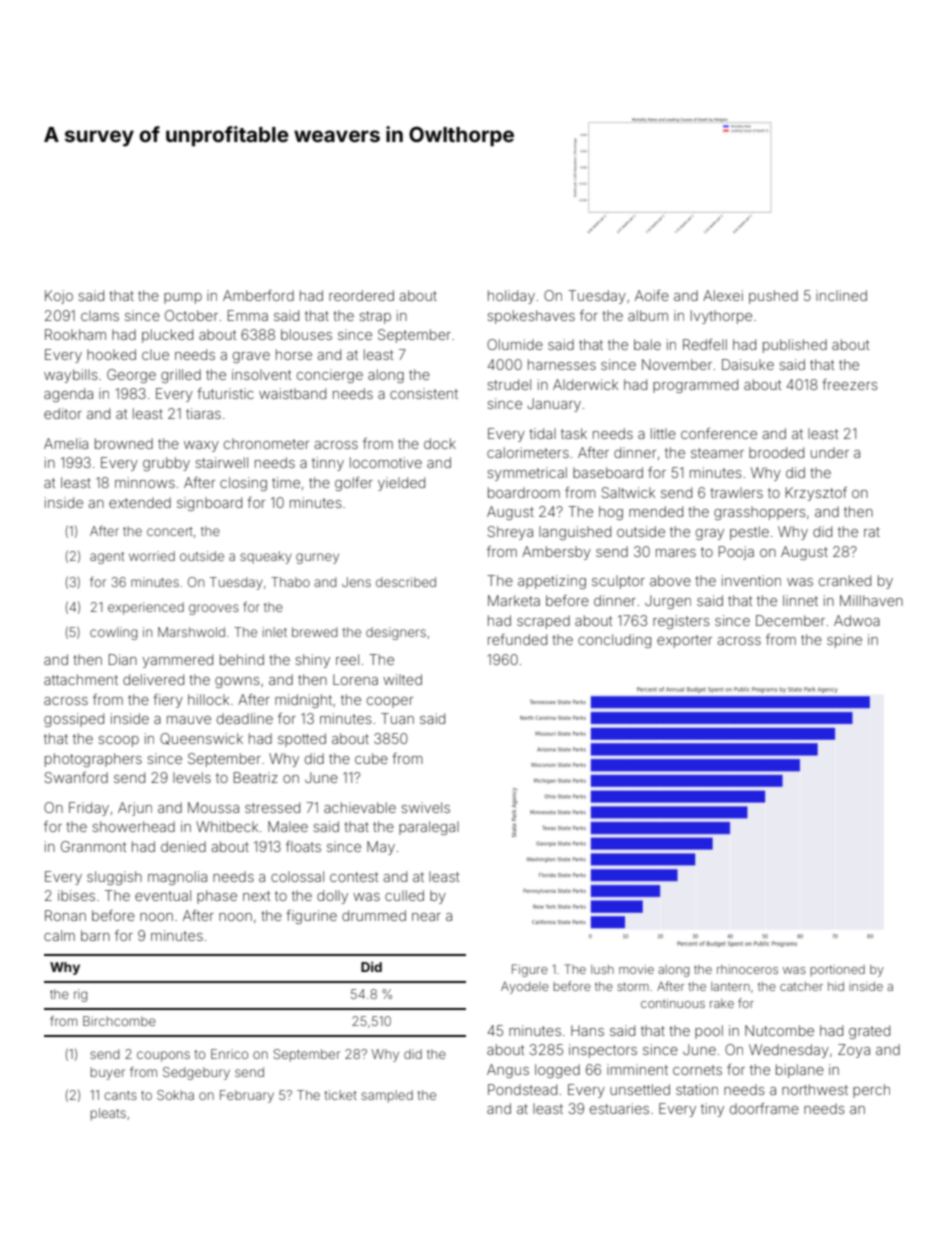  Describe the element at coordinates (522, 1089) in the page. I see `Pondstead` at that location.
